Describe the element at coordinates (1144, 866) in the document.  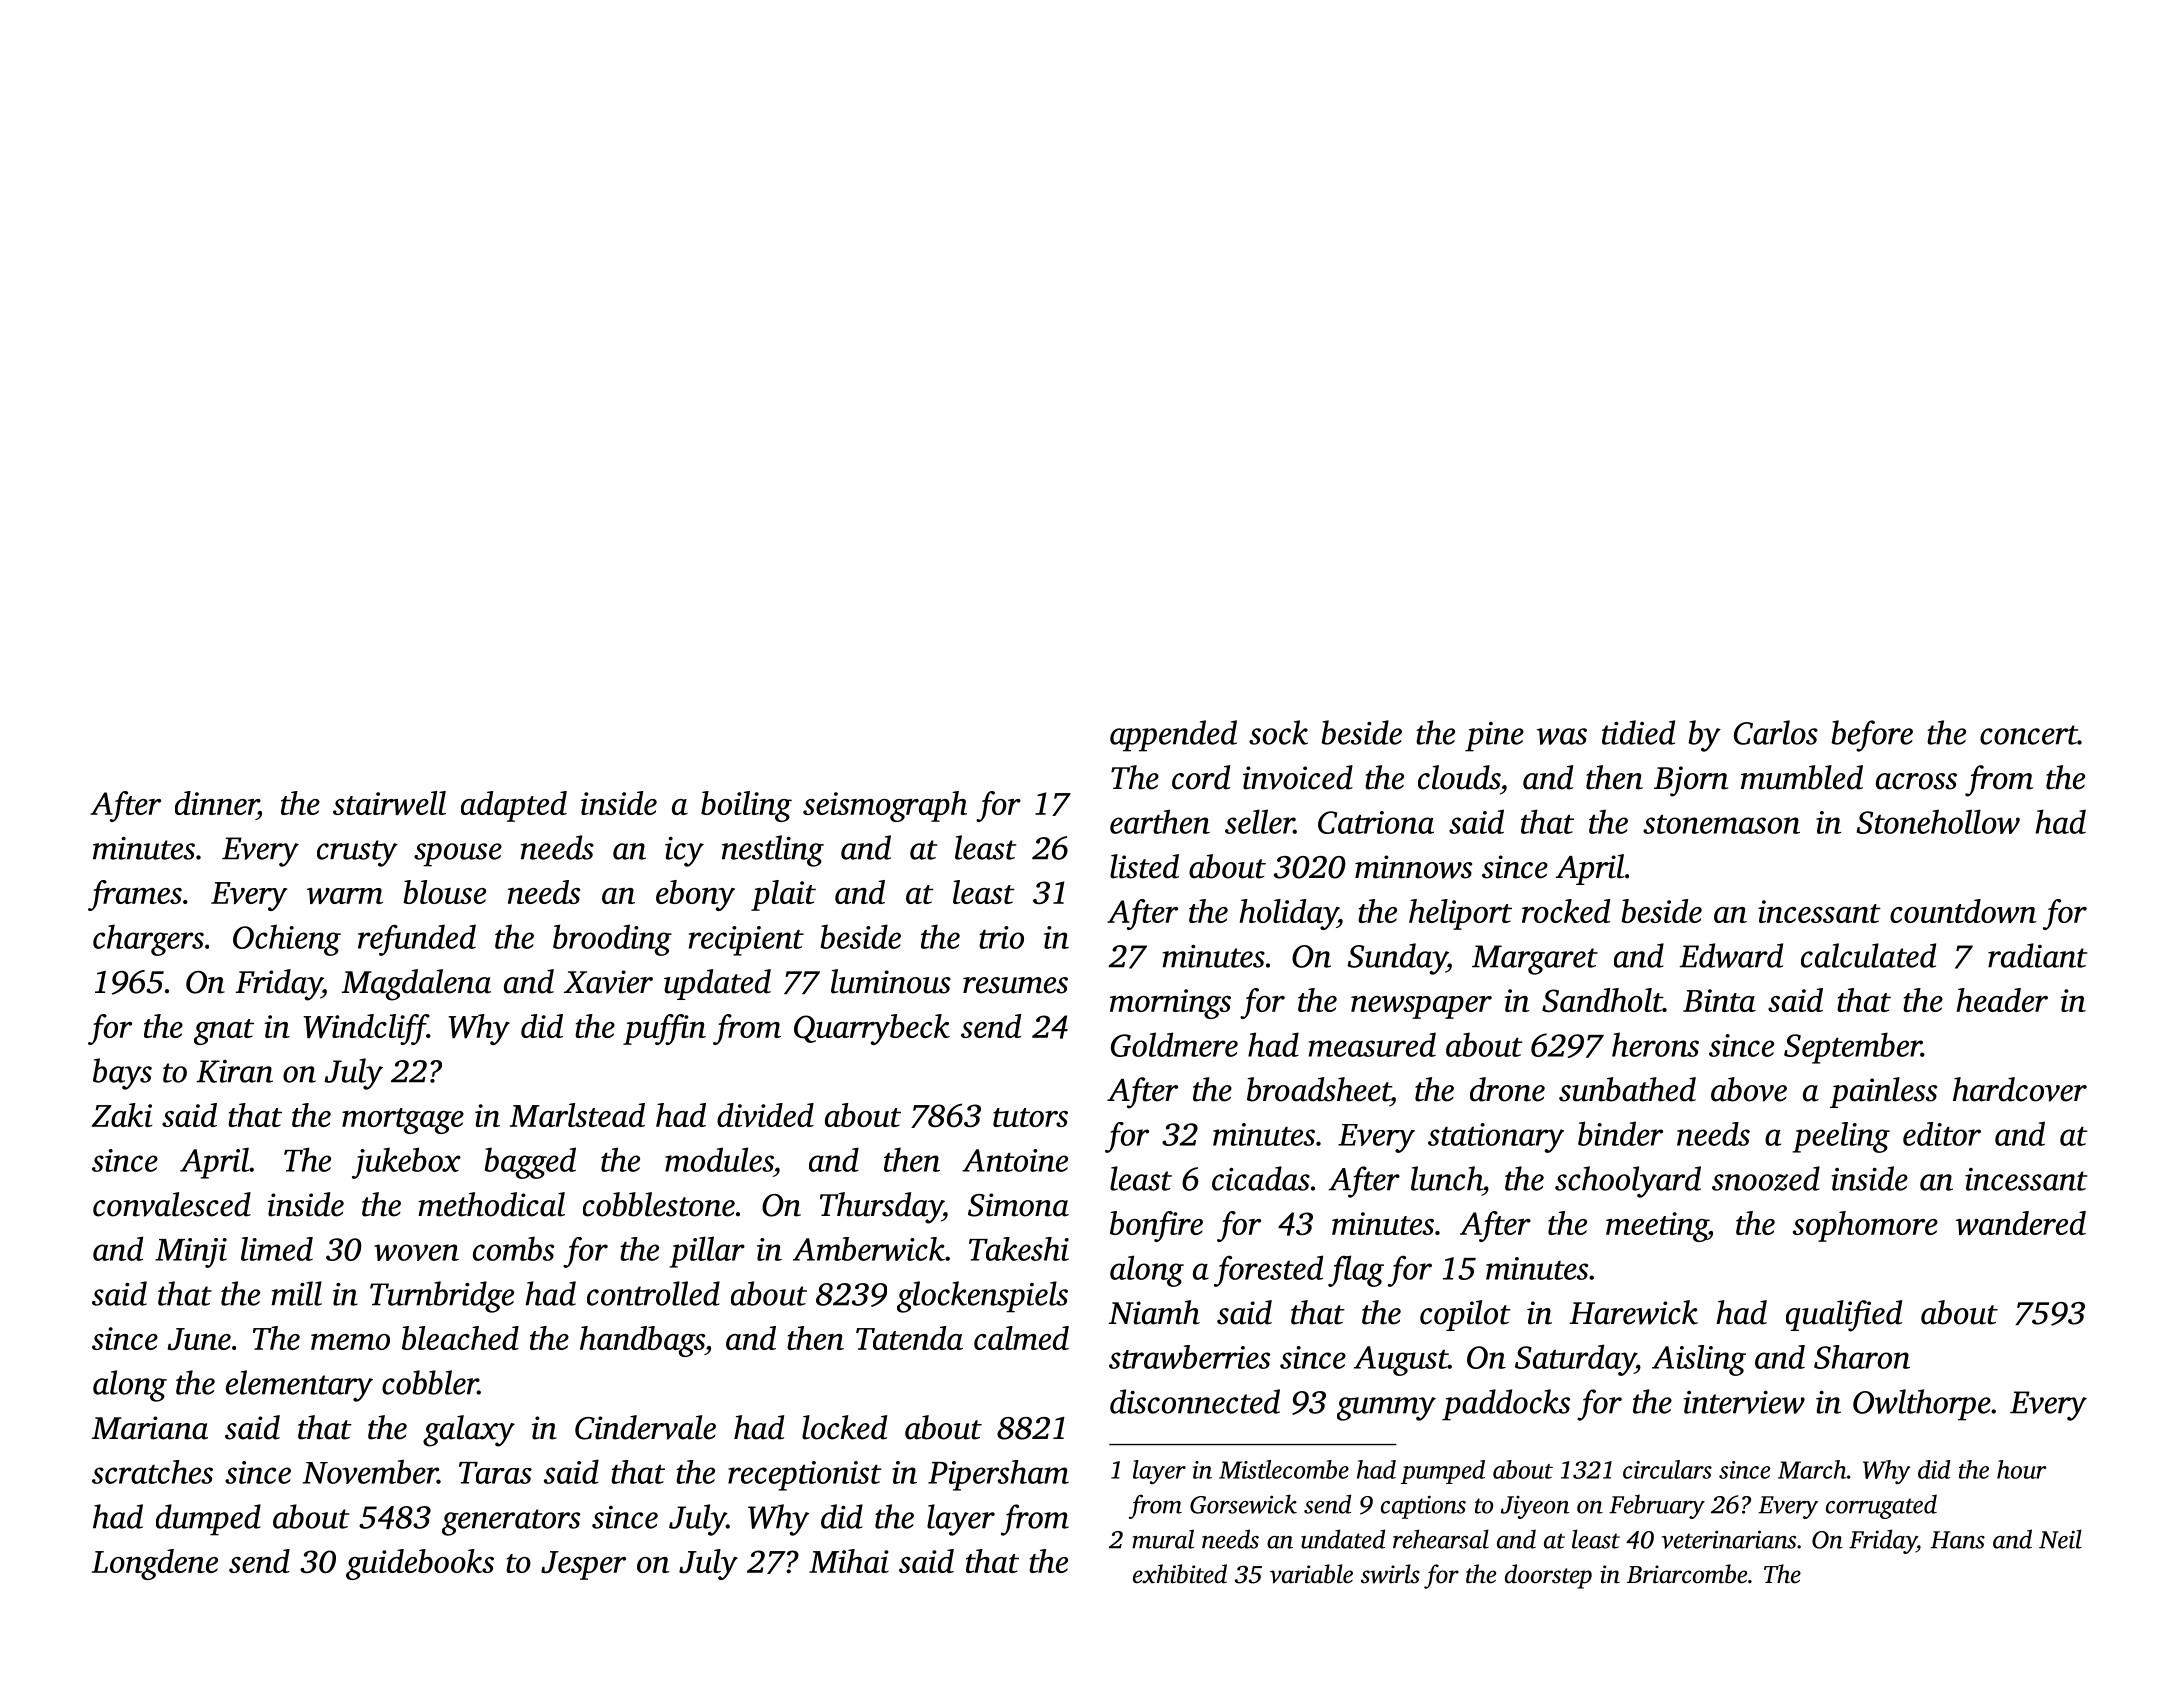
I see `listed` at that location.
